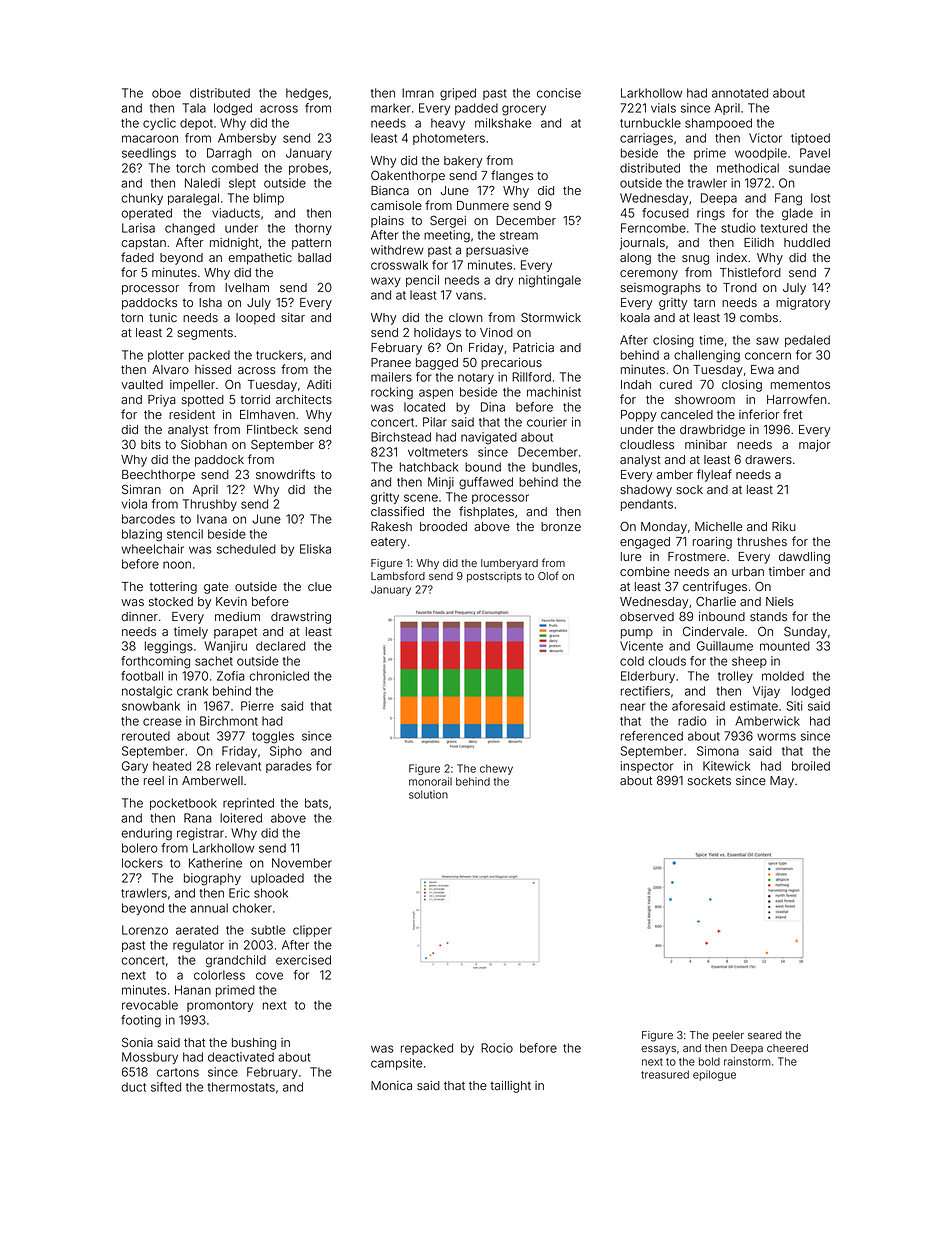 Image resolution: width=952 pixels, height=1233 pixels. I want to click on Niels, so click(780, 601).
